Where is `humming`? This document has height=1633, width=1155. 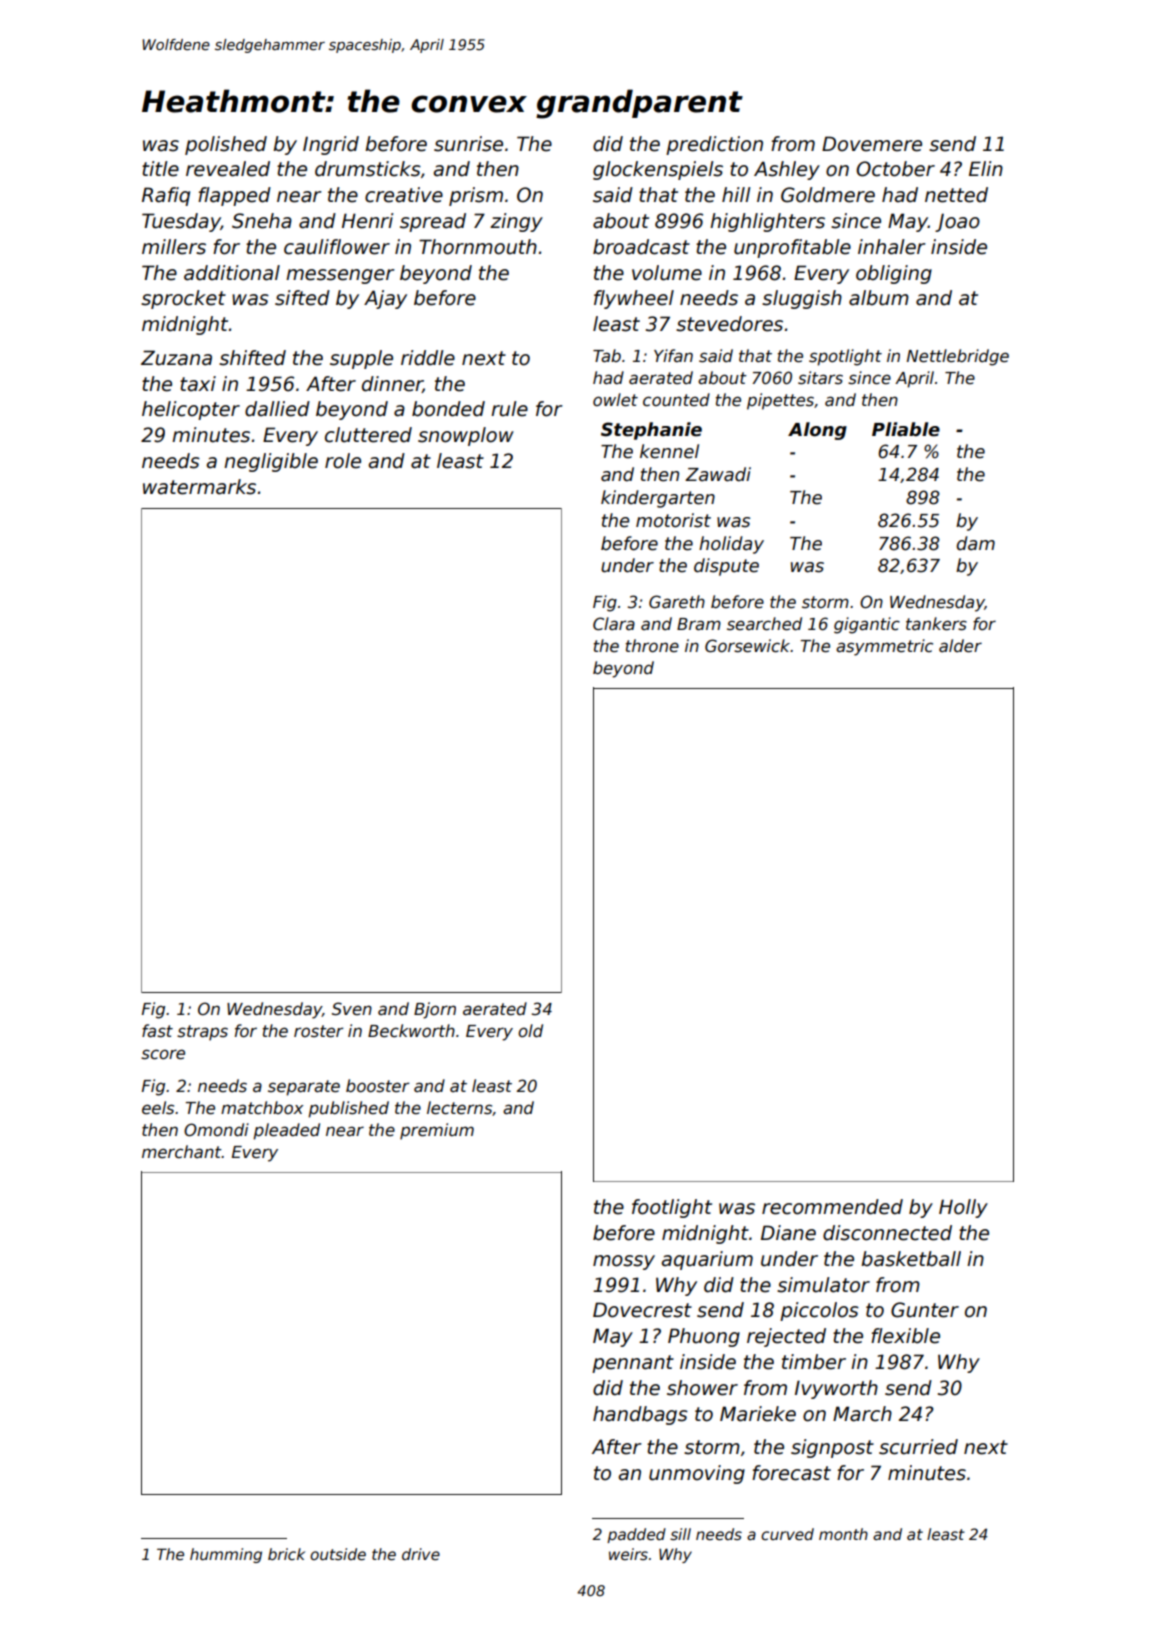
humming is located at coordinates (226, 1555).
